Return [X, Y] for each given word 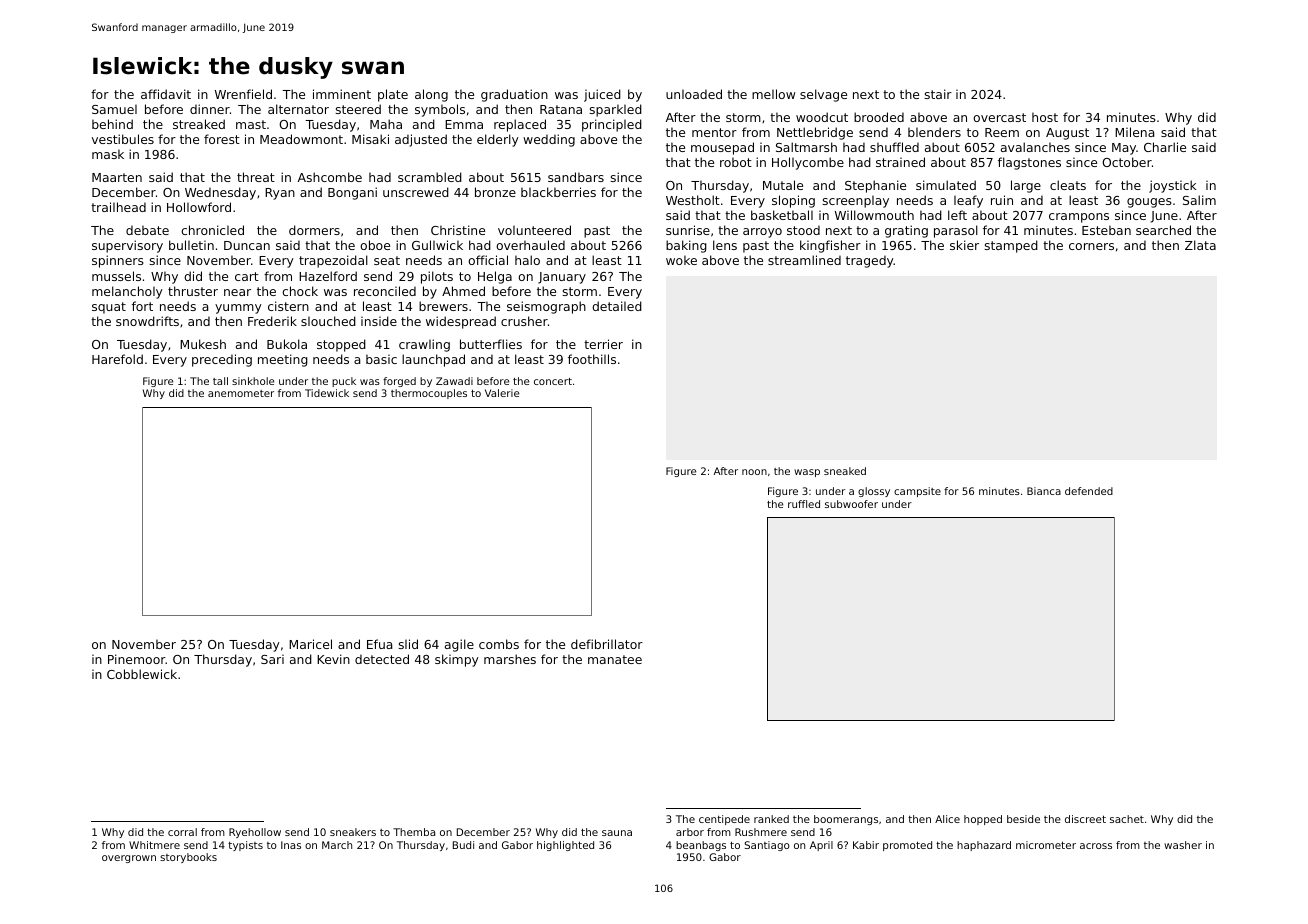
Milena [1134, 132]
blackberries [558, 192]
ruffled [804, 504]
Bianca [1044, 491]
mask [108, 154]
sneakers [353, 832]
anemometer [241, 393]
